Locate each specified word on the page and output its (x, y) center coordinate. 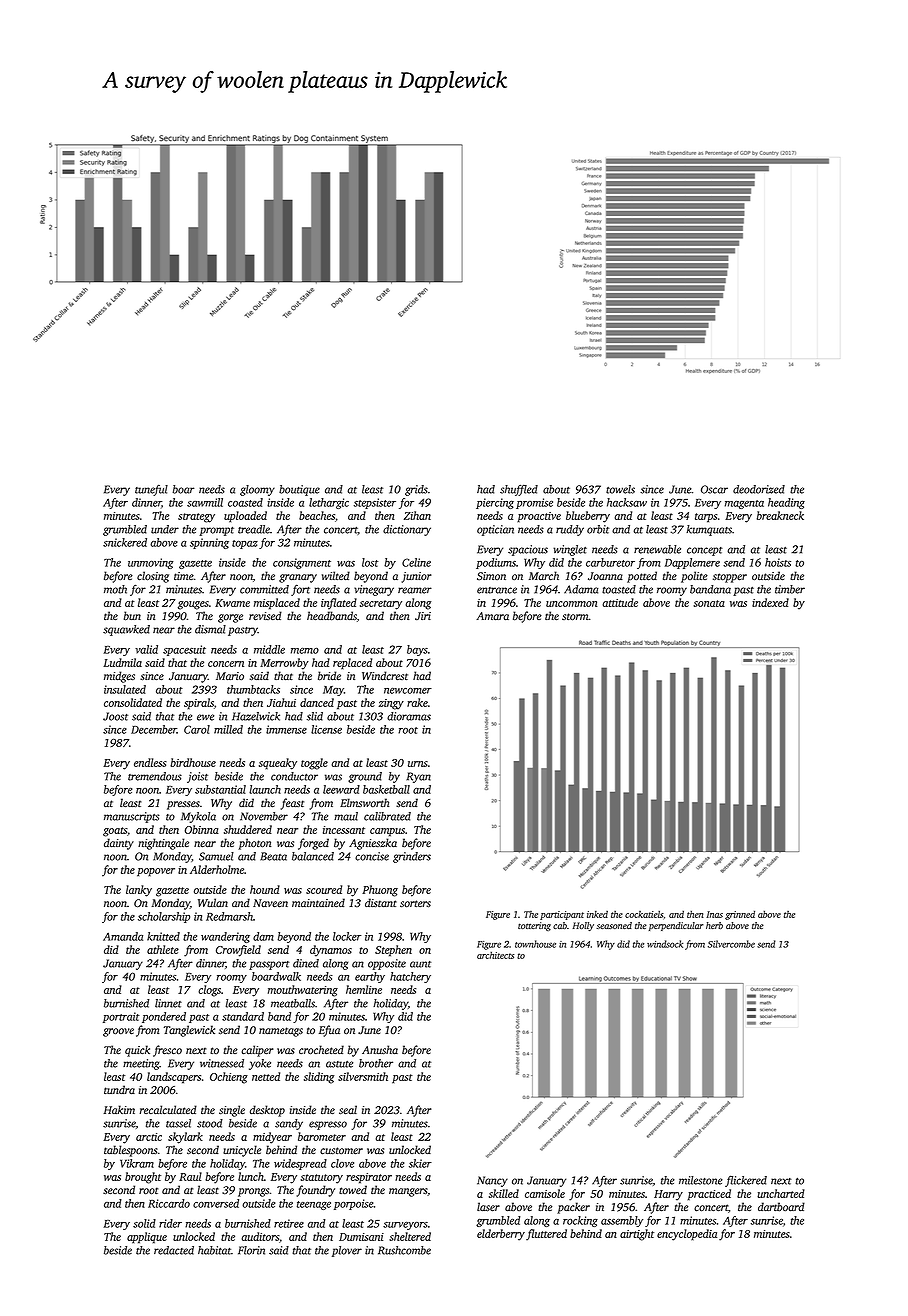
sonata (709, 603)
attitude (620, 602)
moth (115, 589)
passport (269, 965)
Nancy (492, 1181)
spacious (528, 550)
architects (495, 955)
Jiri (423, 616)
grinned (740, 915)
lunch (251, 1176)
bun (132, 616)
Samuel (216, 856)
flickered (746, 1181)
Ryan (418, 777)
